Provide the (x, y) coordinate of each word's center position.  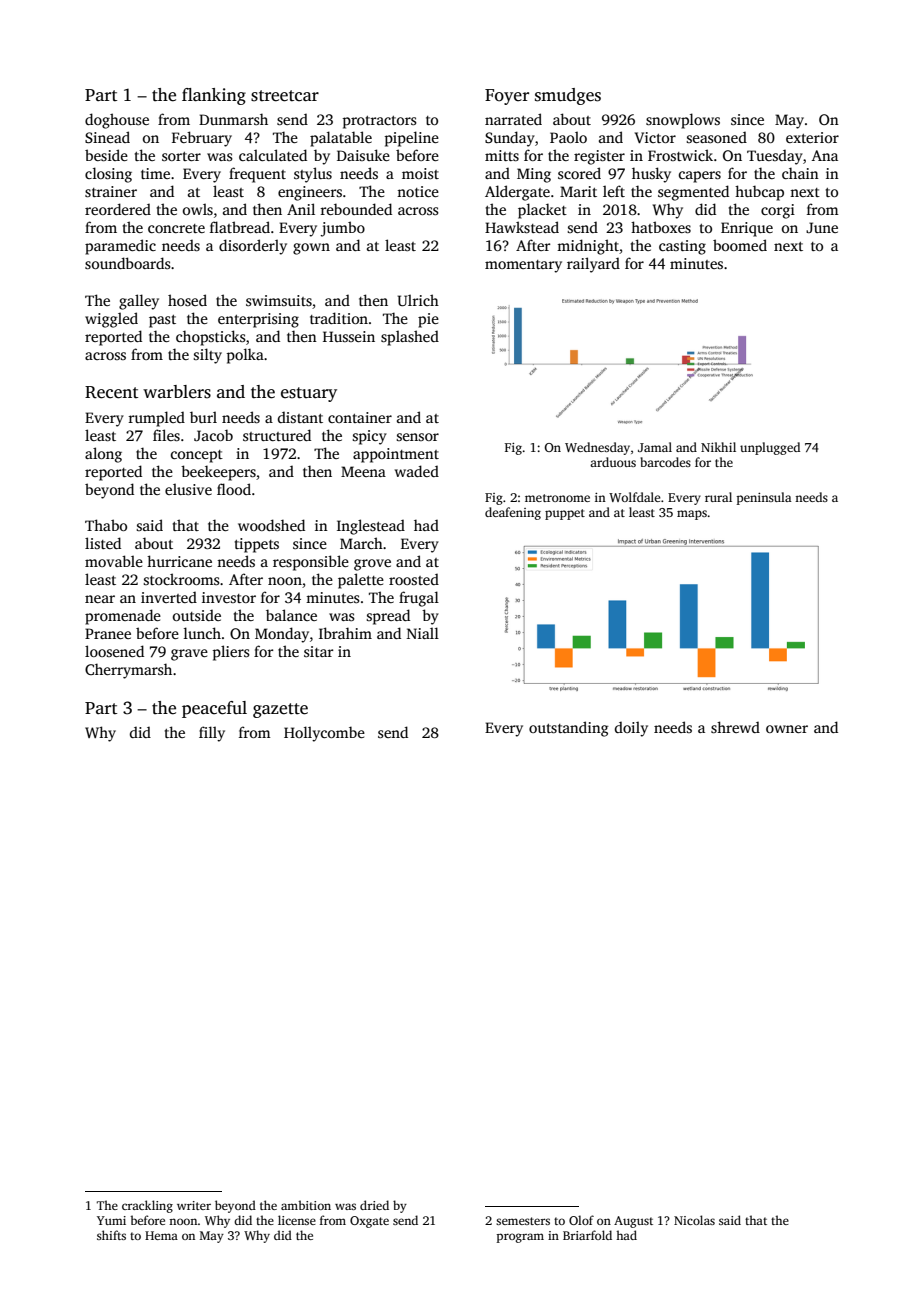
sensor (417, 437)
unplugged (770, 448)
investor (229, 597)
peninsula (764, 498)
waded (417, 471)
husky (651, 175)
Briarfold (587, 1235)
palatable (341, 139)
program (520, 1238)
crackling (147, 1206)
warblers (177, 392)
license (297, 1220)
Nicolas (694, 1220)
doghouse (117, 121)
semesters (523, 1221)
